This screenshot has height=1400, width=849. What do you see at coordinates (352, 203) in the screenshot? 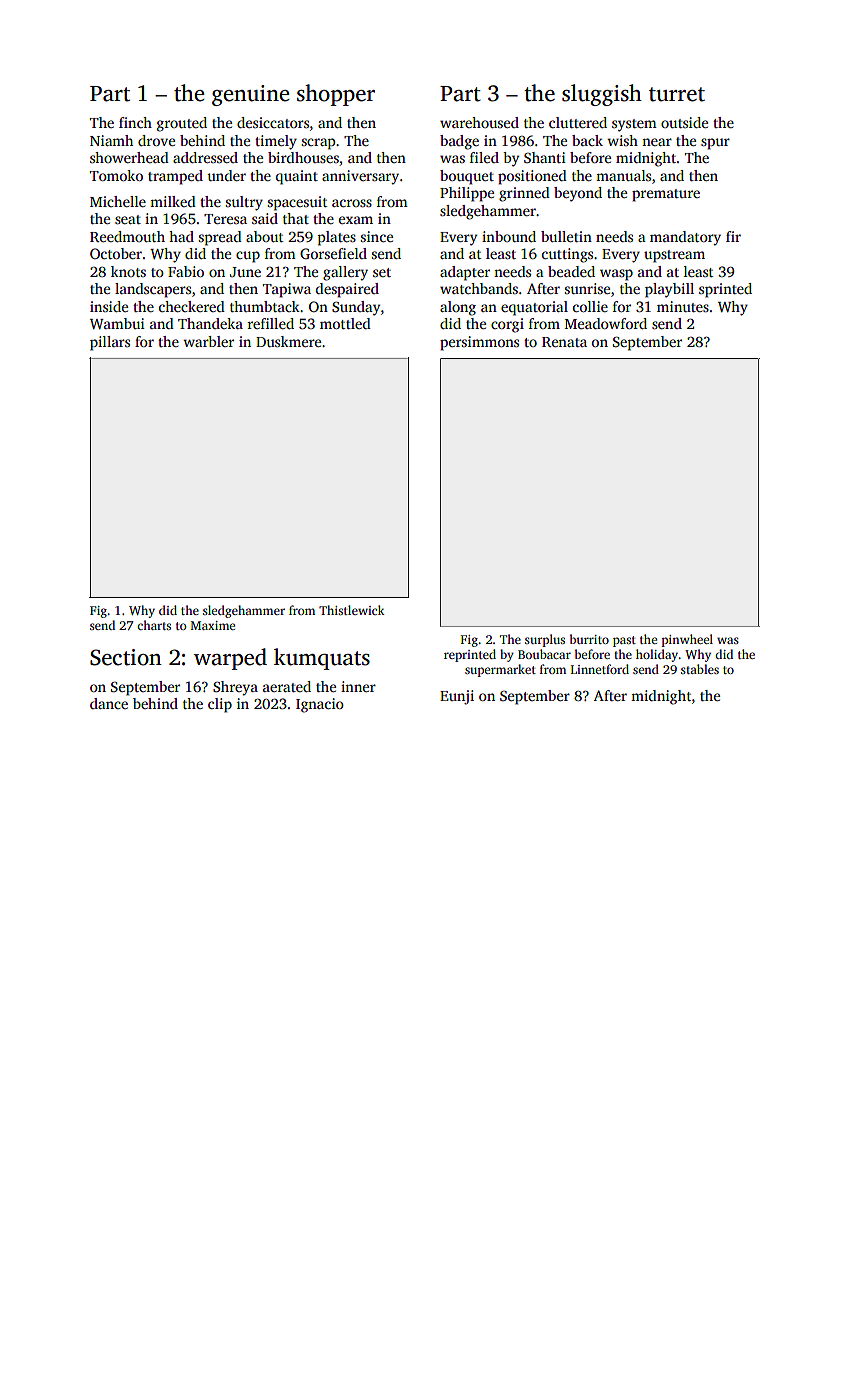
I see `across` at bounding box center [352, 203].
